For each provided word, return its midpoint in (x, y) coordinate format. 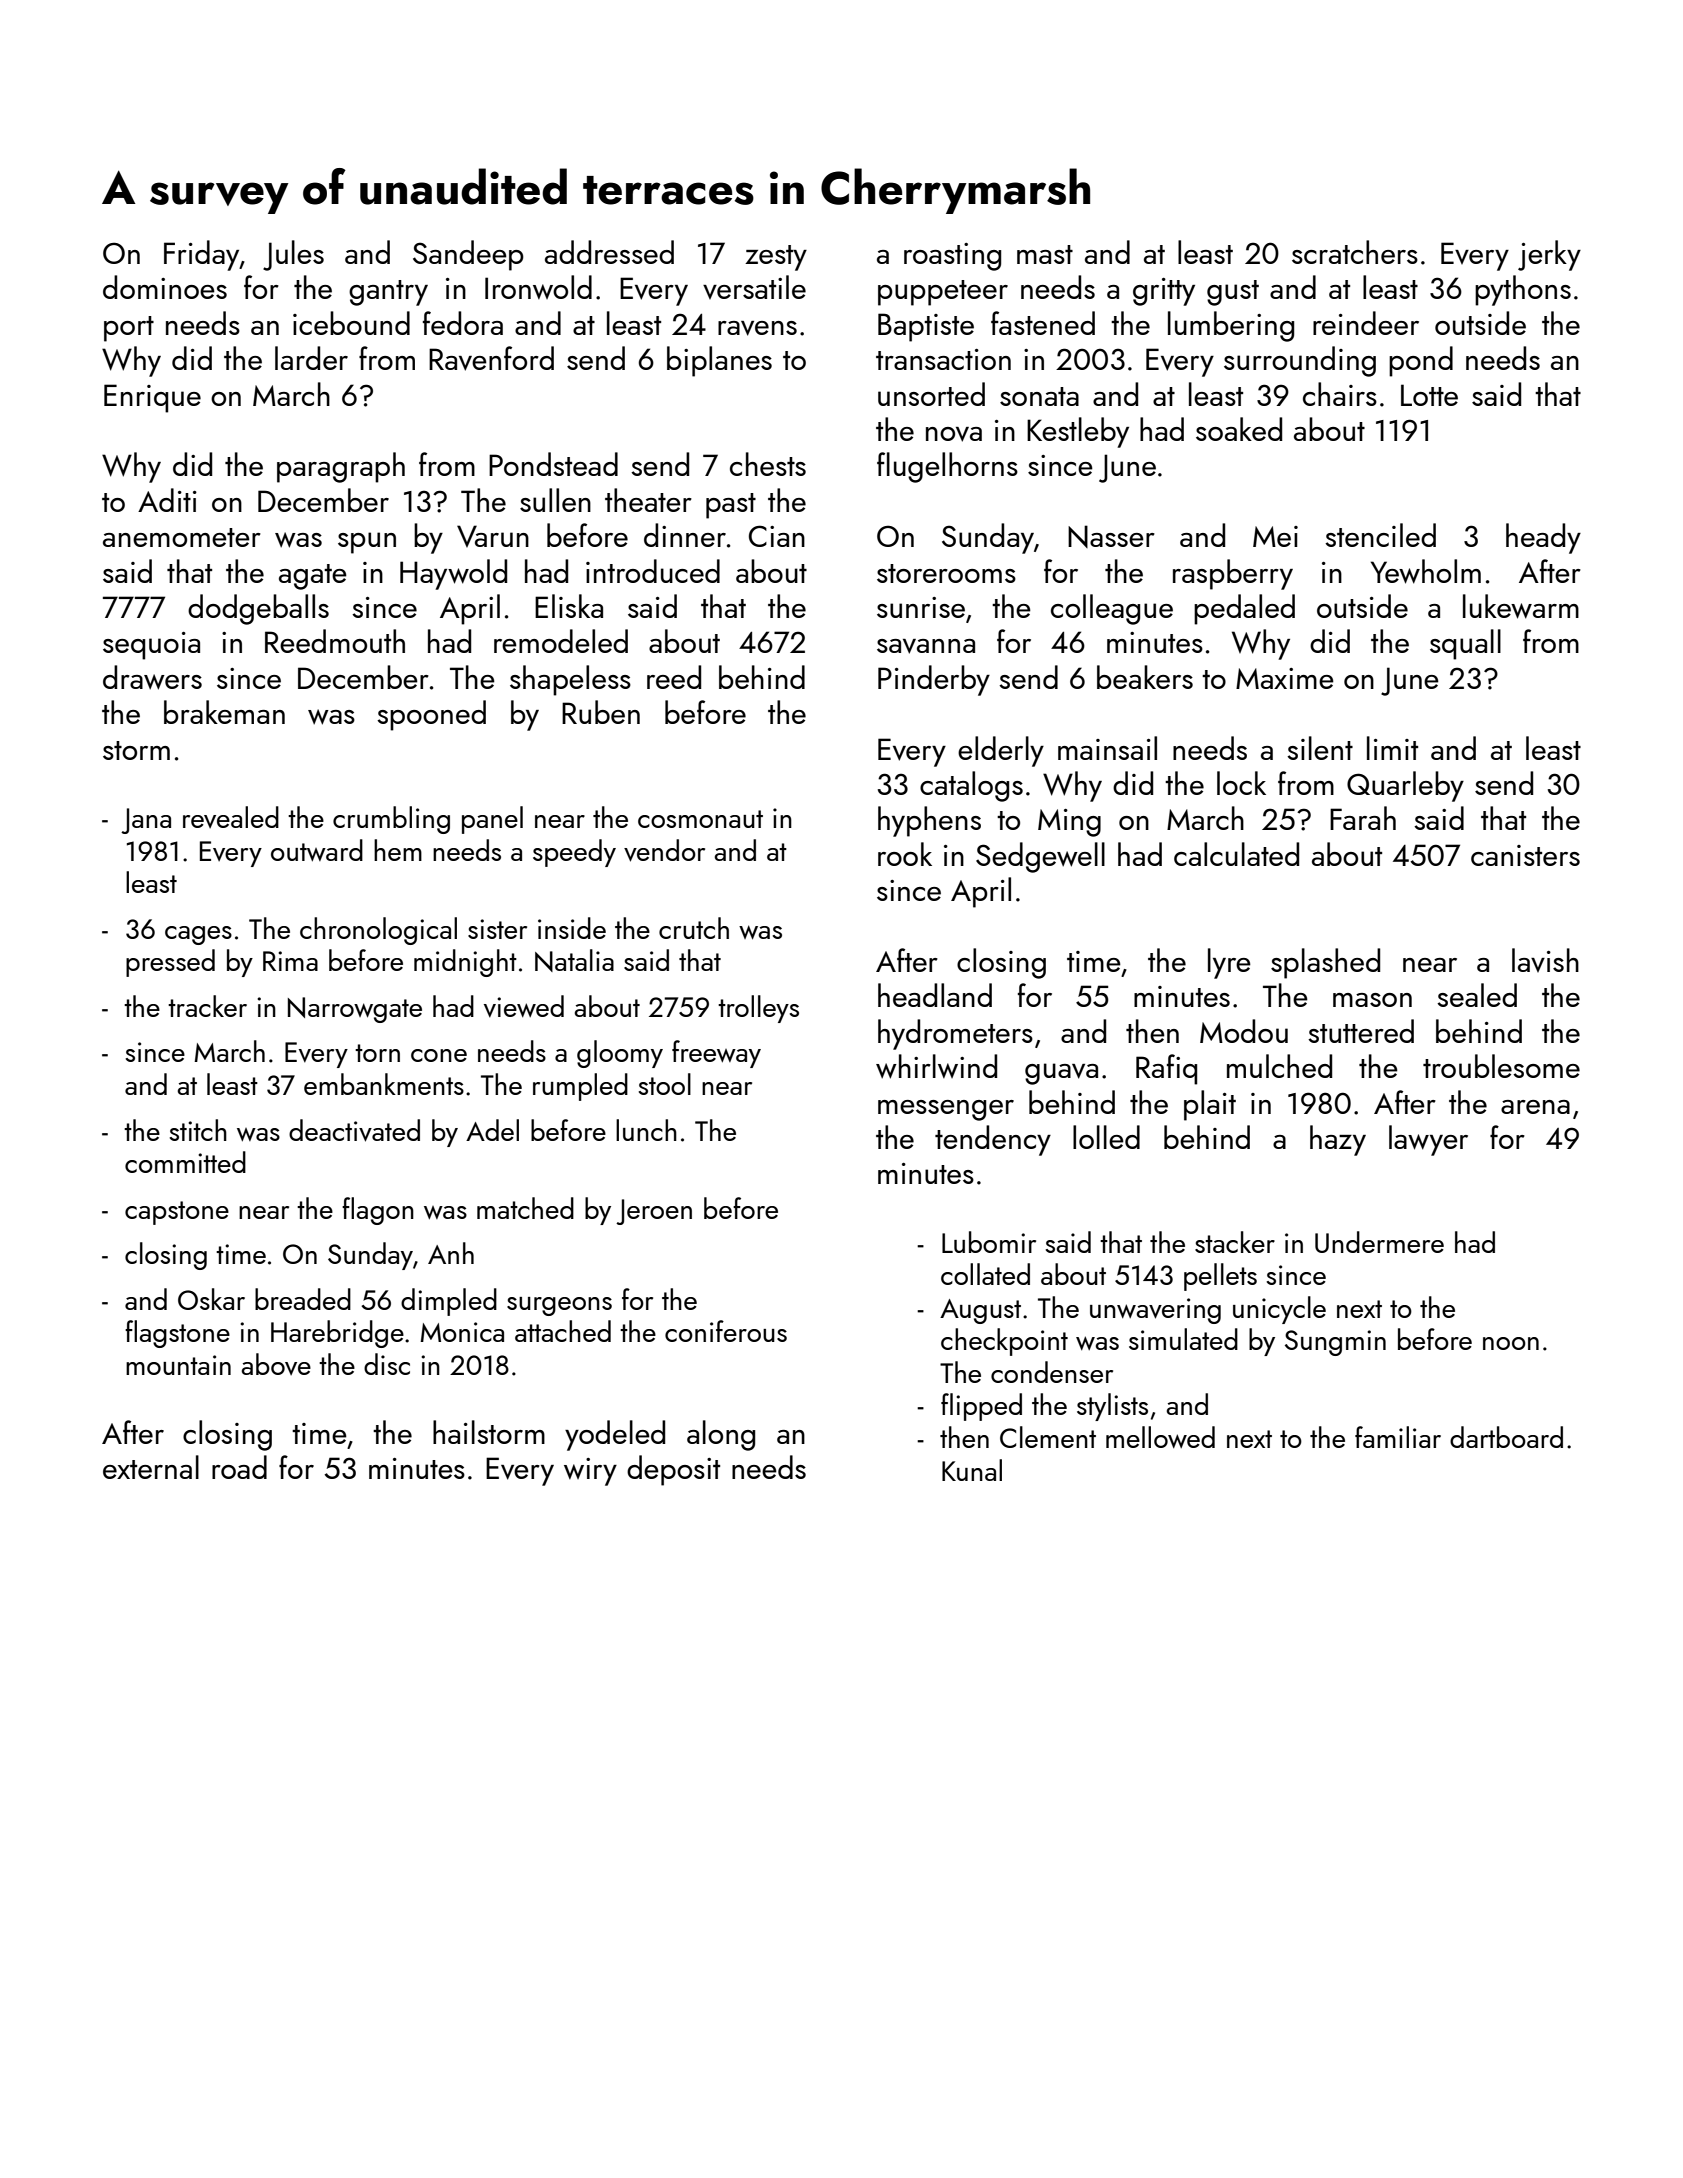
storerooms (946, 573)
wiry (590, 1472)
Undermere (1379, 1242)
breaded (303, 1299)
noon (1511, 1343)
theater (648, 500)
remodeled (561, 641)
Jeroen (654, 1212)
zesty (776, 258)
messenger (946, 1110)
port (129, 329)
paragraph (341, 467)
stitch (198, 1130)
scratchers (1355, 252)
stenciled (1380, 535)
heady (1543, 538)
